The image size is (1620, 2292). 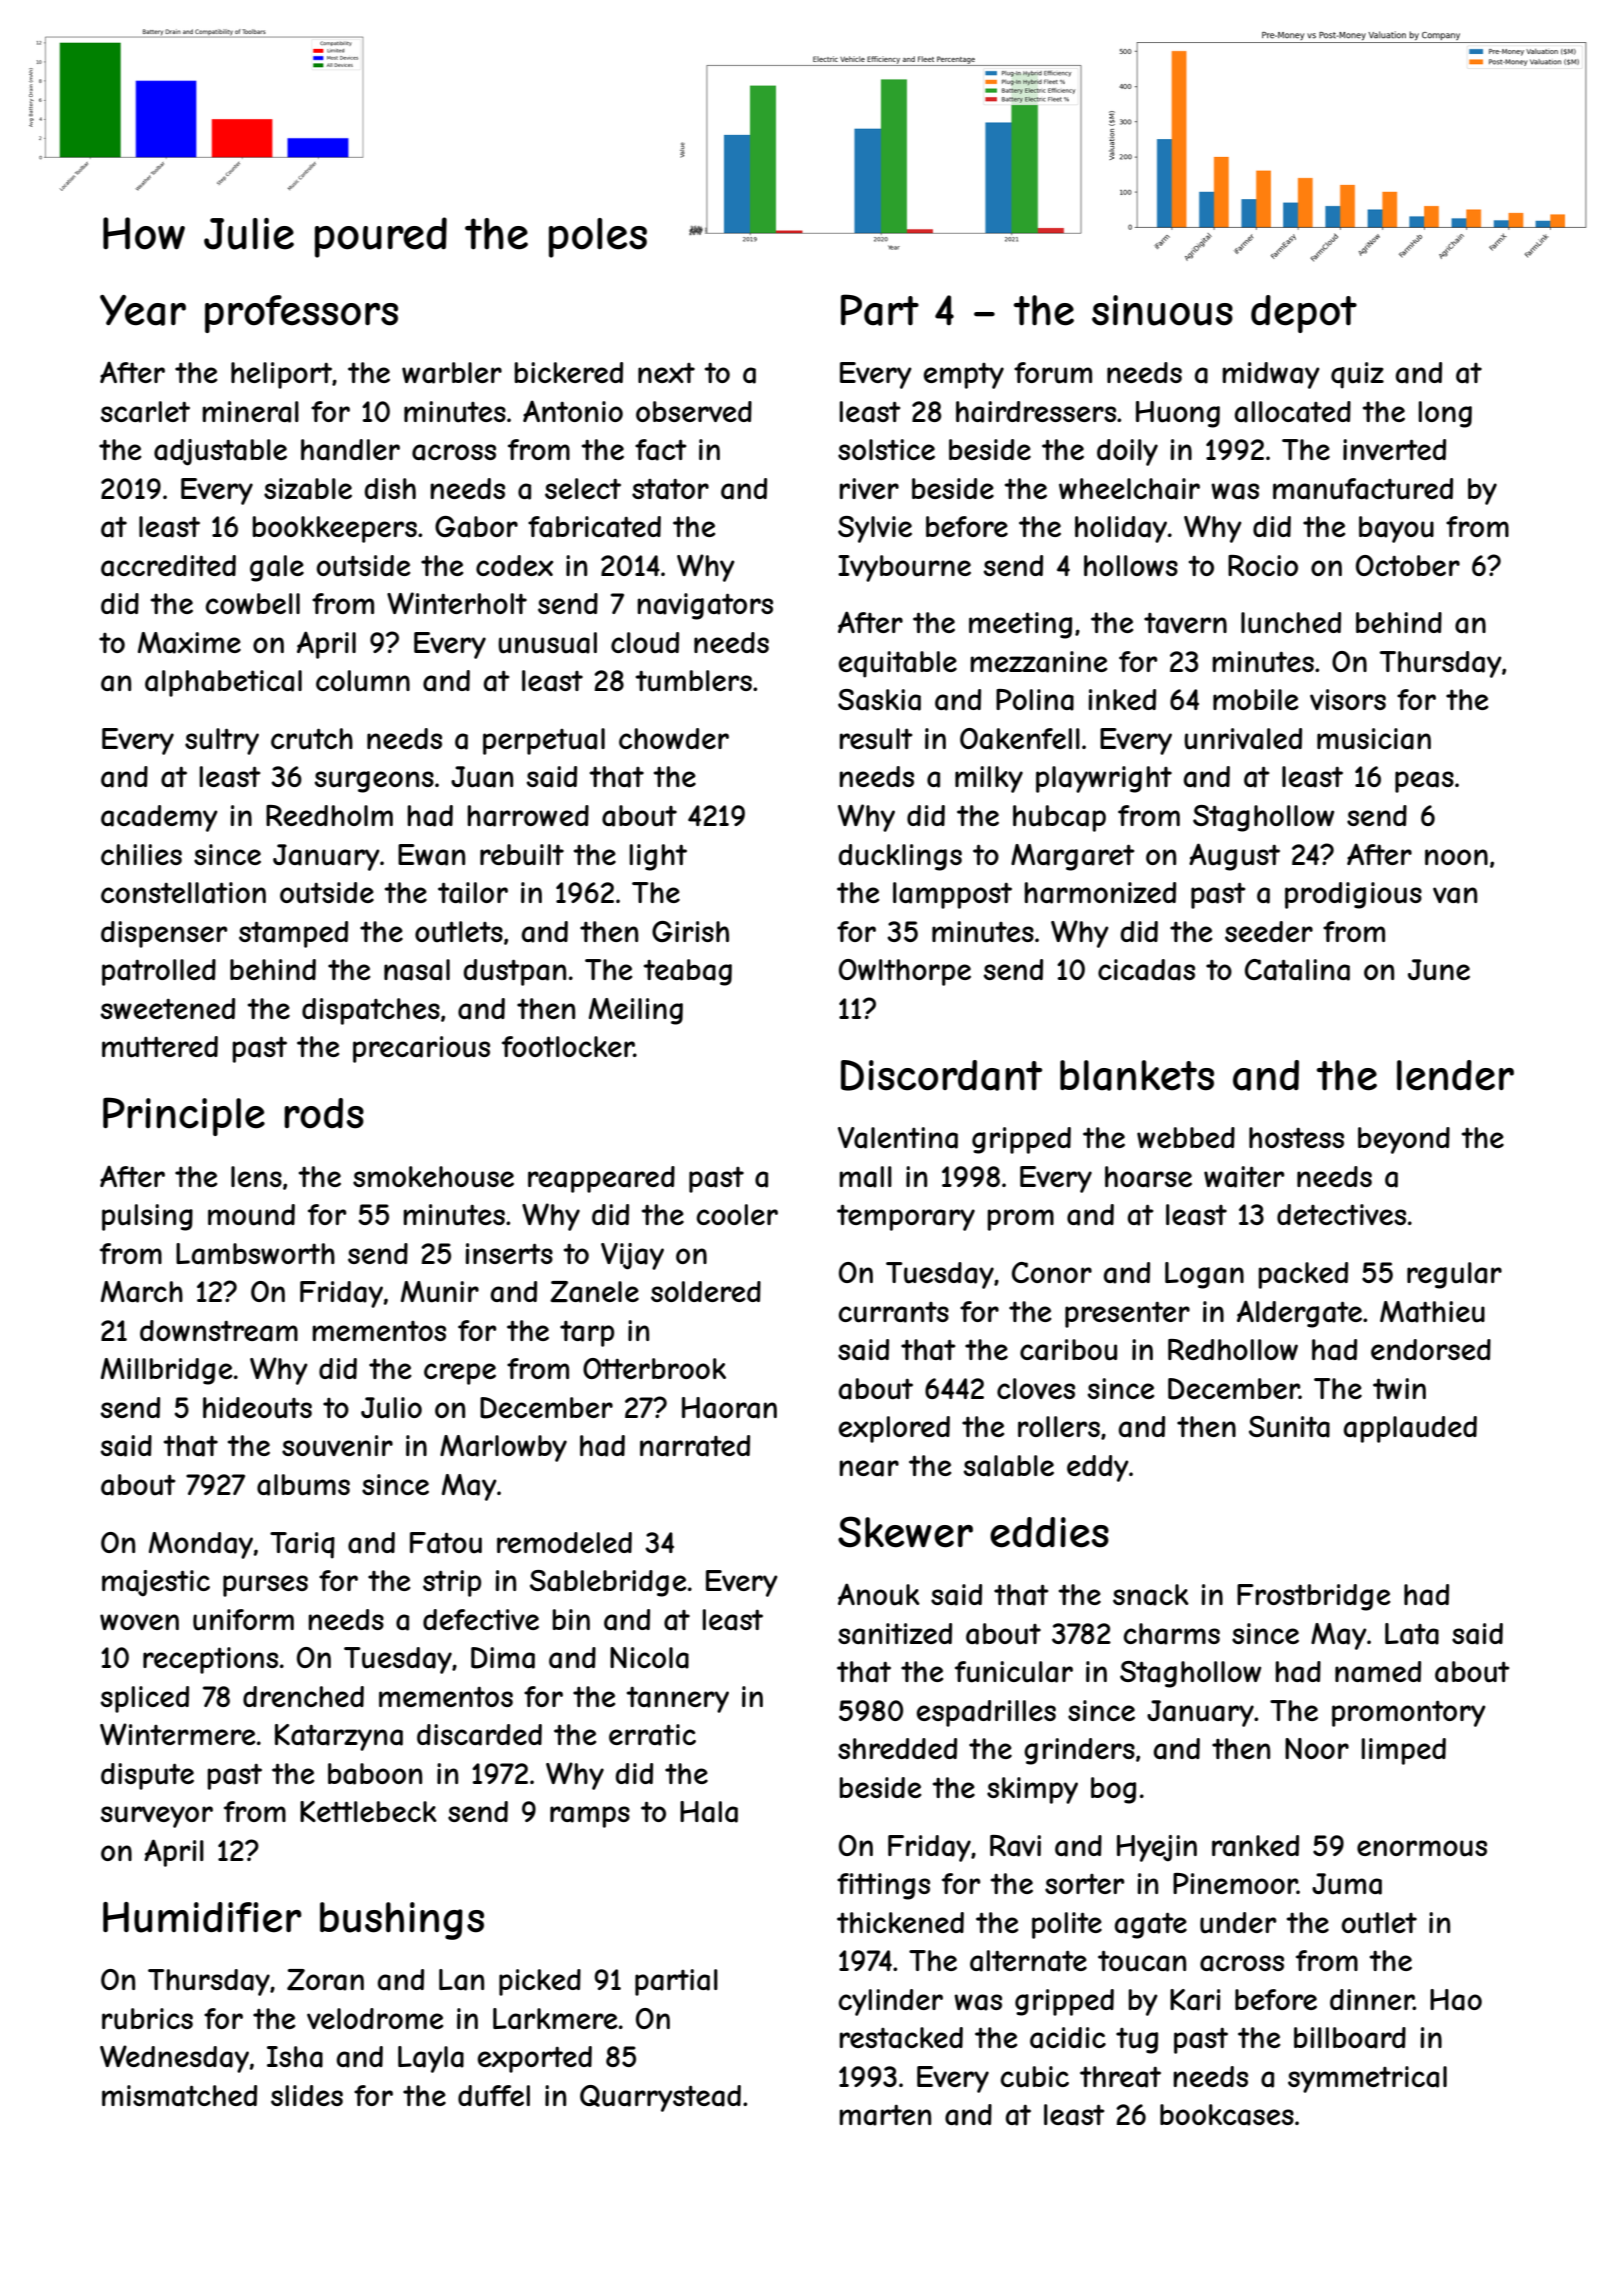 What do you see at coordinates (147, 1217) in the document?
I see `pulsing` at bounding box center [147, 1217].
